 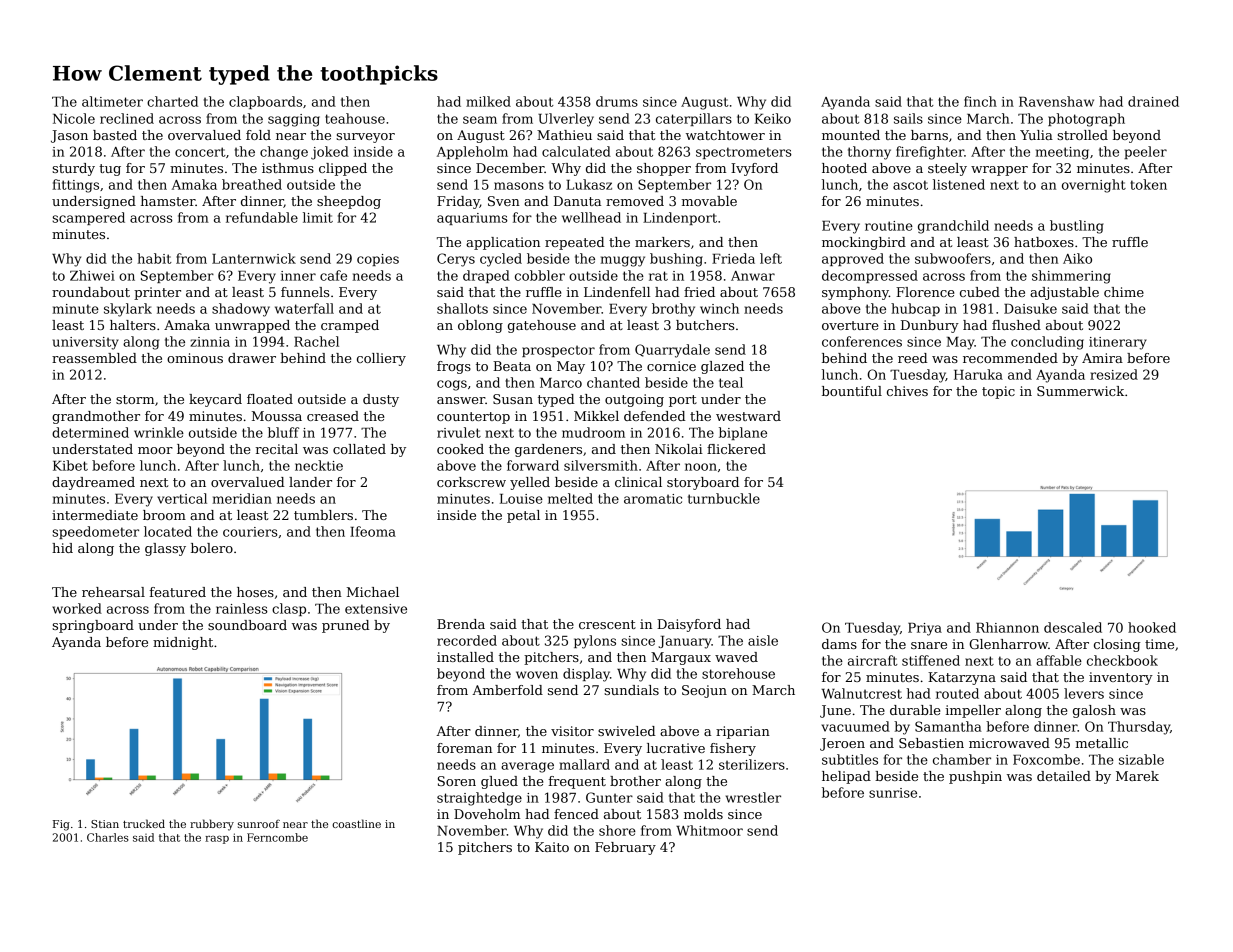 I want to click on rivulet, so click(x=459, y=432).
